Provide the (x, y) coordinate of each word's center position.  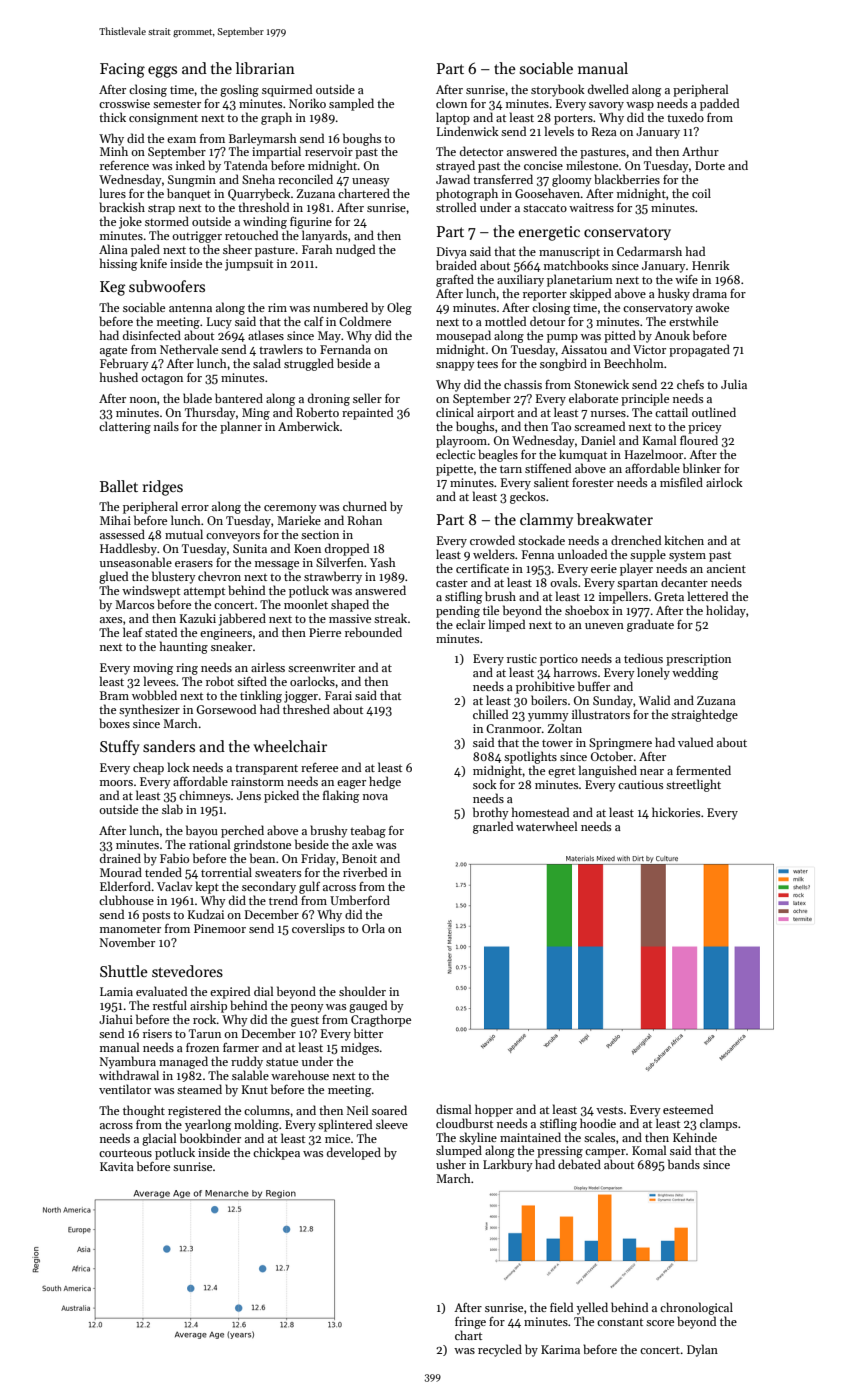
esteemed (688, 1109)
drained (120, 858)
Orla (373, 928)
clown (451, 103)
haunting (184, 647)
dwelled (608, 89)
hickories (676, 812)
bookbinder (210, 1138)
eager (351, 784)
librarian (265, 68)
